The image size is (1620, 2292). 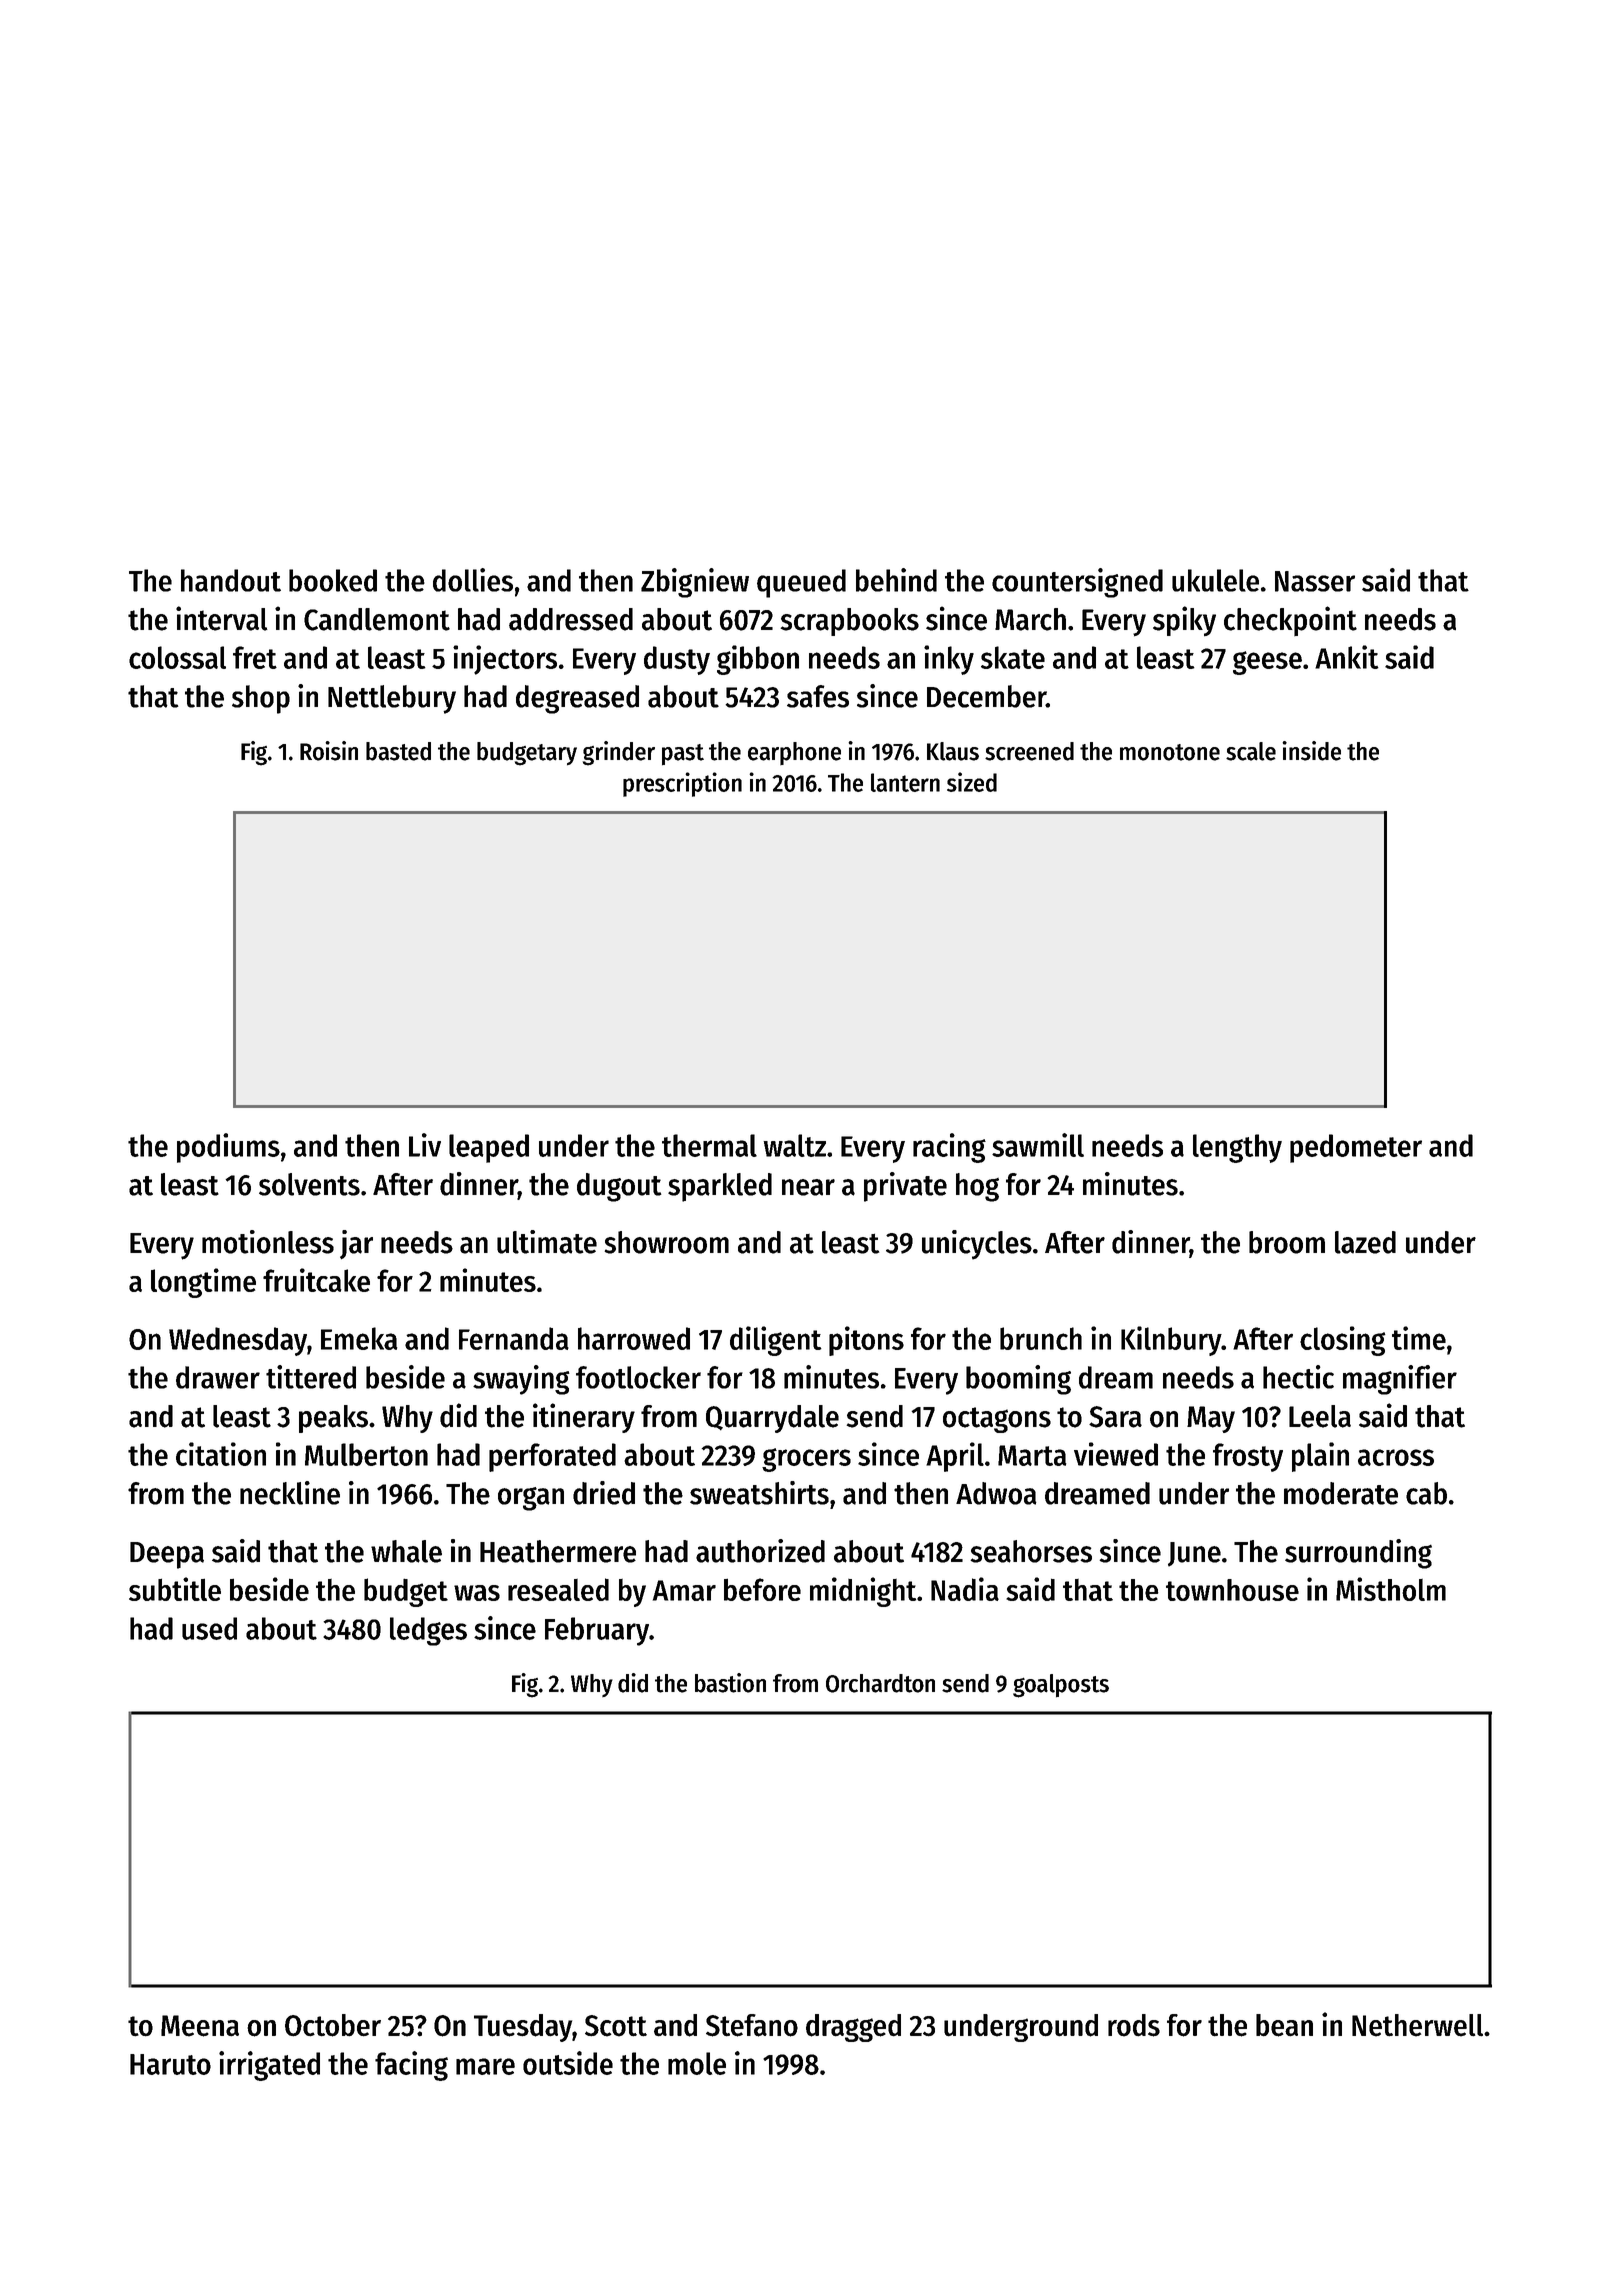 I want to click on Sara, so click(x=1115, y=1417).
